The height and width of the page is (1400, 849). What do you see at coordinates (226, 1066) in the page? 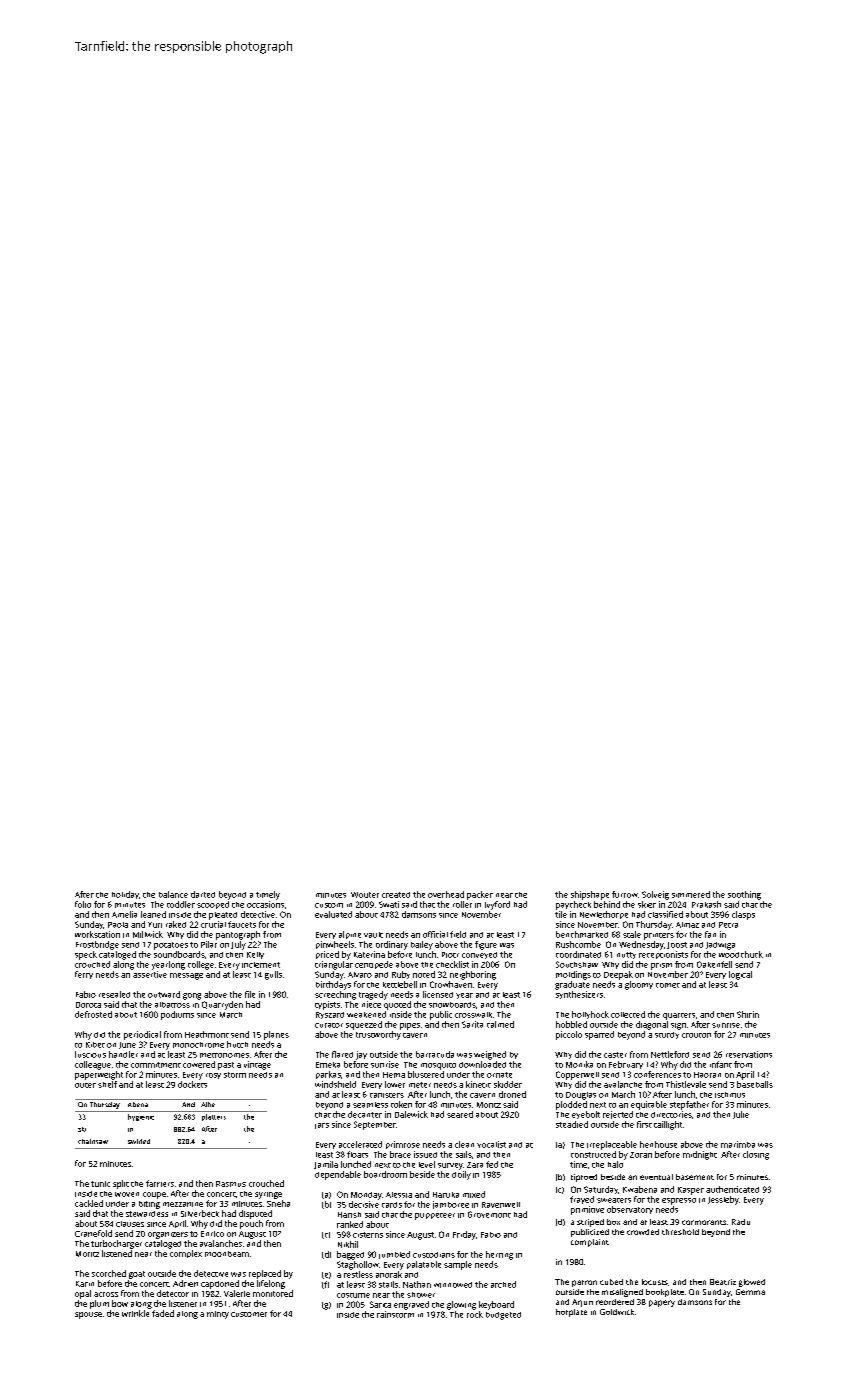
I see `past` at bounding box center [226, 1066].
